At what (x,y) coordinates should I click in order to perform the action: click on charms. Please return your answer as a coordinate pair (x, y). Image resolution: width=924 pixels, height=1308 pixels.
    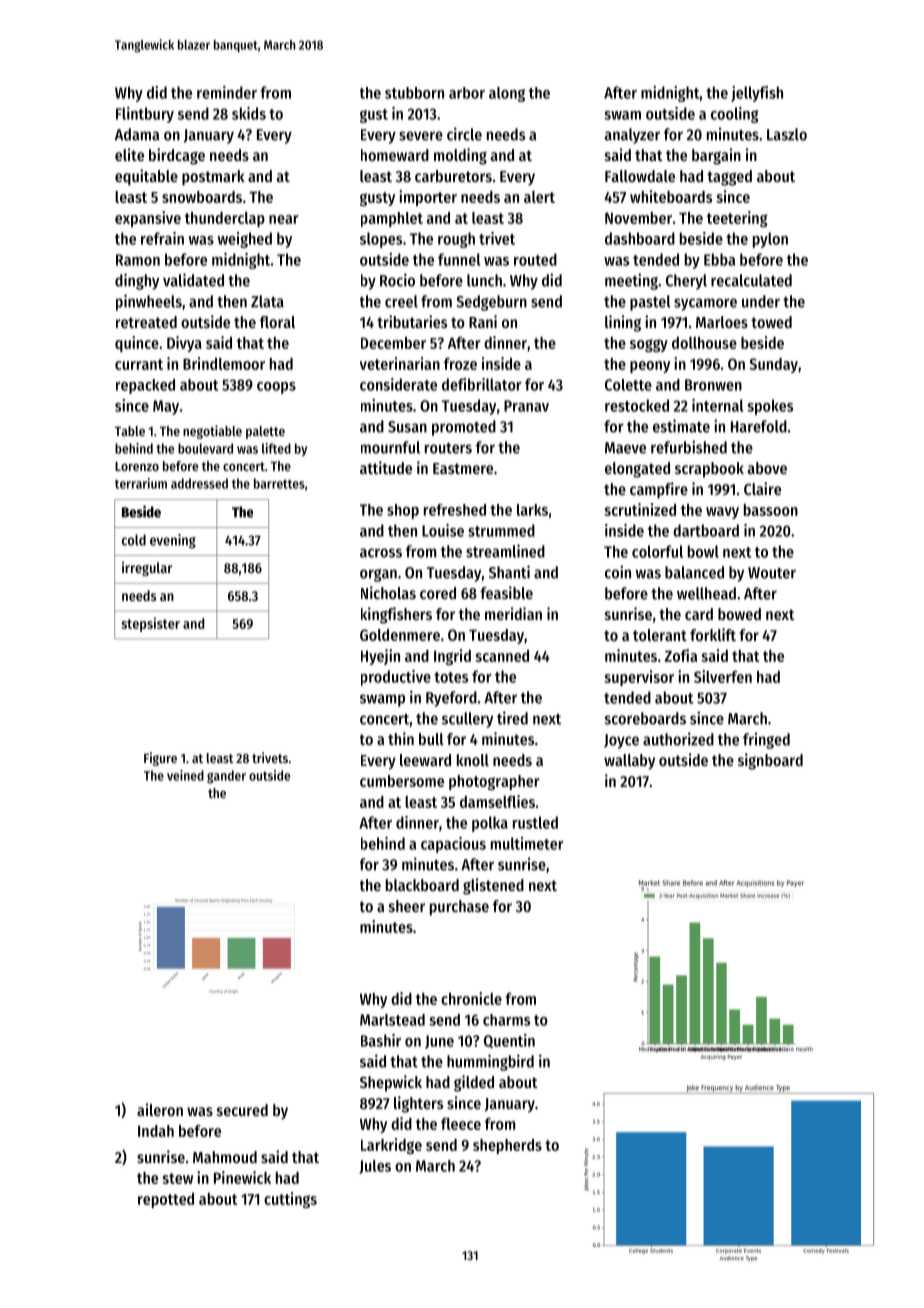
    Looking at the image, I should click on (506, 1020).
